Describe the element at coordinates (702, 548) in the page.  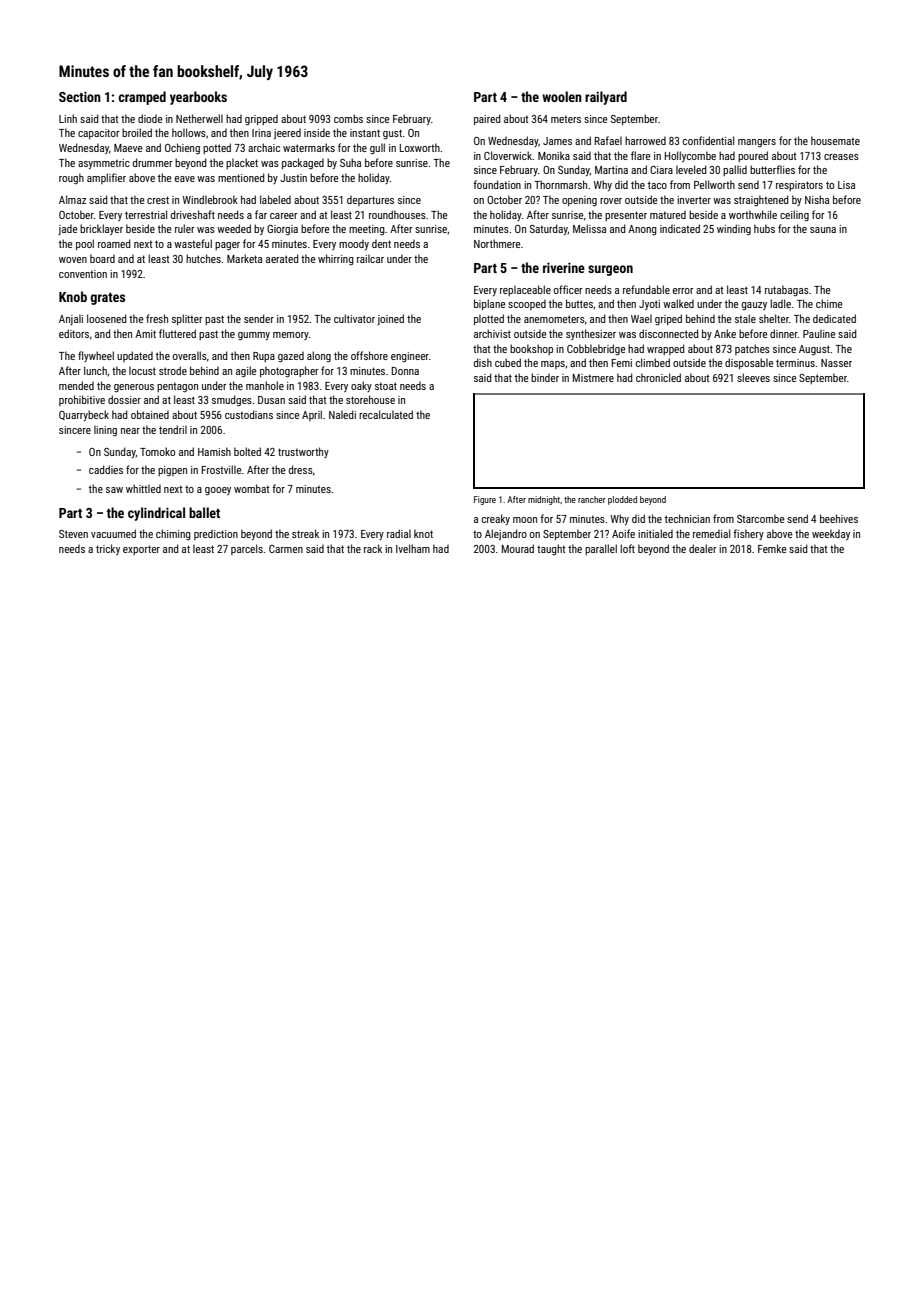
I see `dealer` at that location.
